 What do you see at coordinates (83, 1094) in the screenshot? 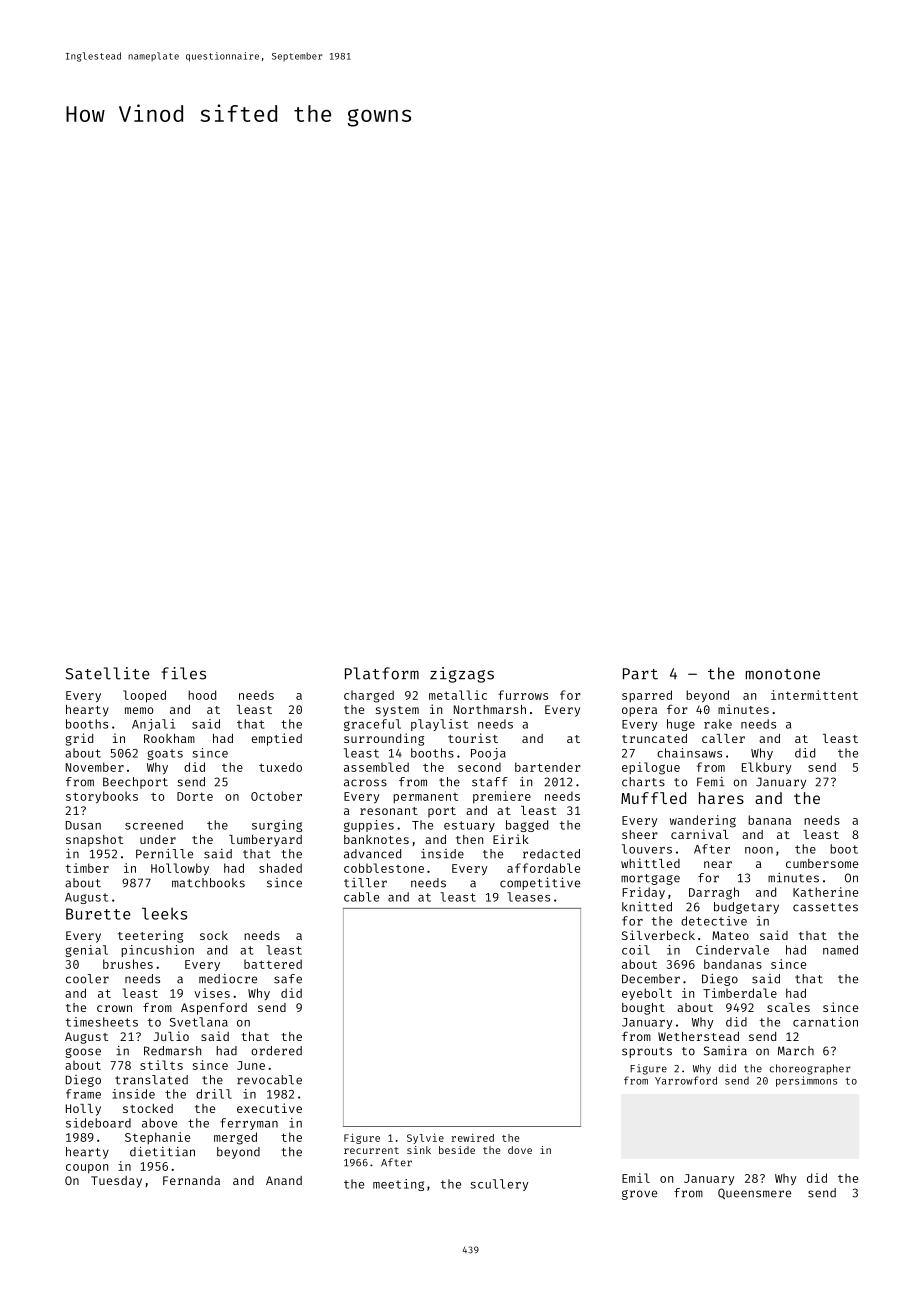
I see `frame` at bounding box center [83, 1094].
